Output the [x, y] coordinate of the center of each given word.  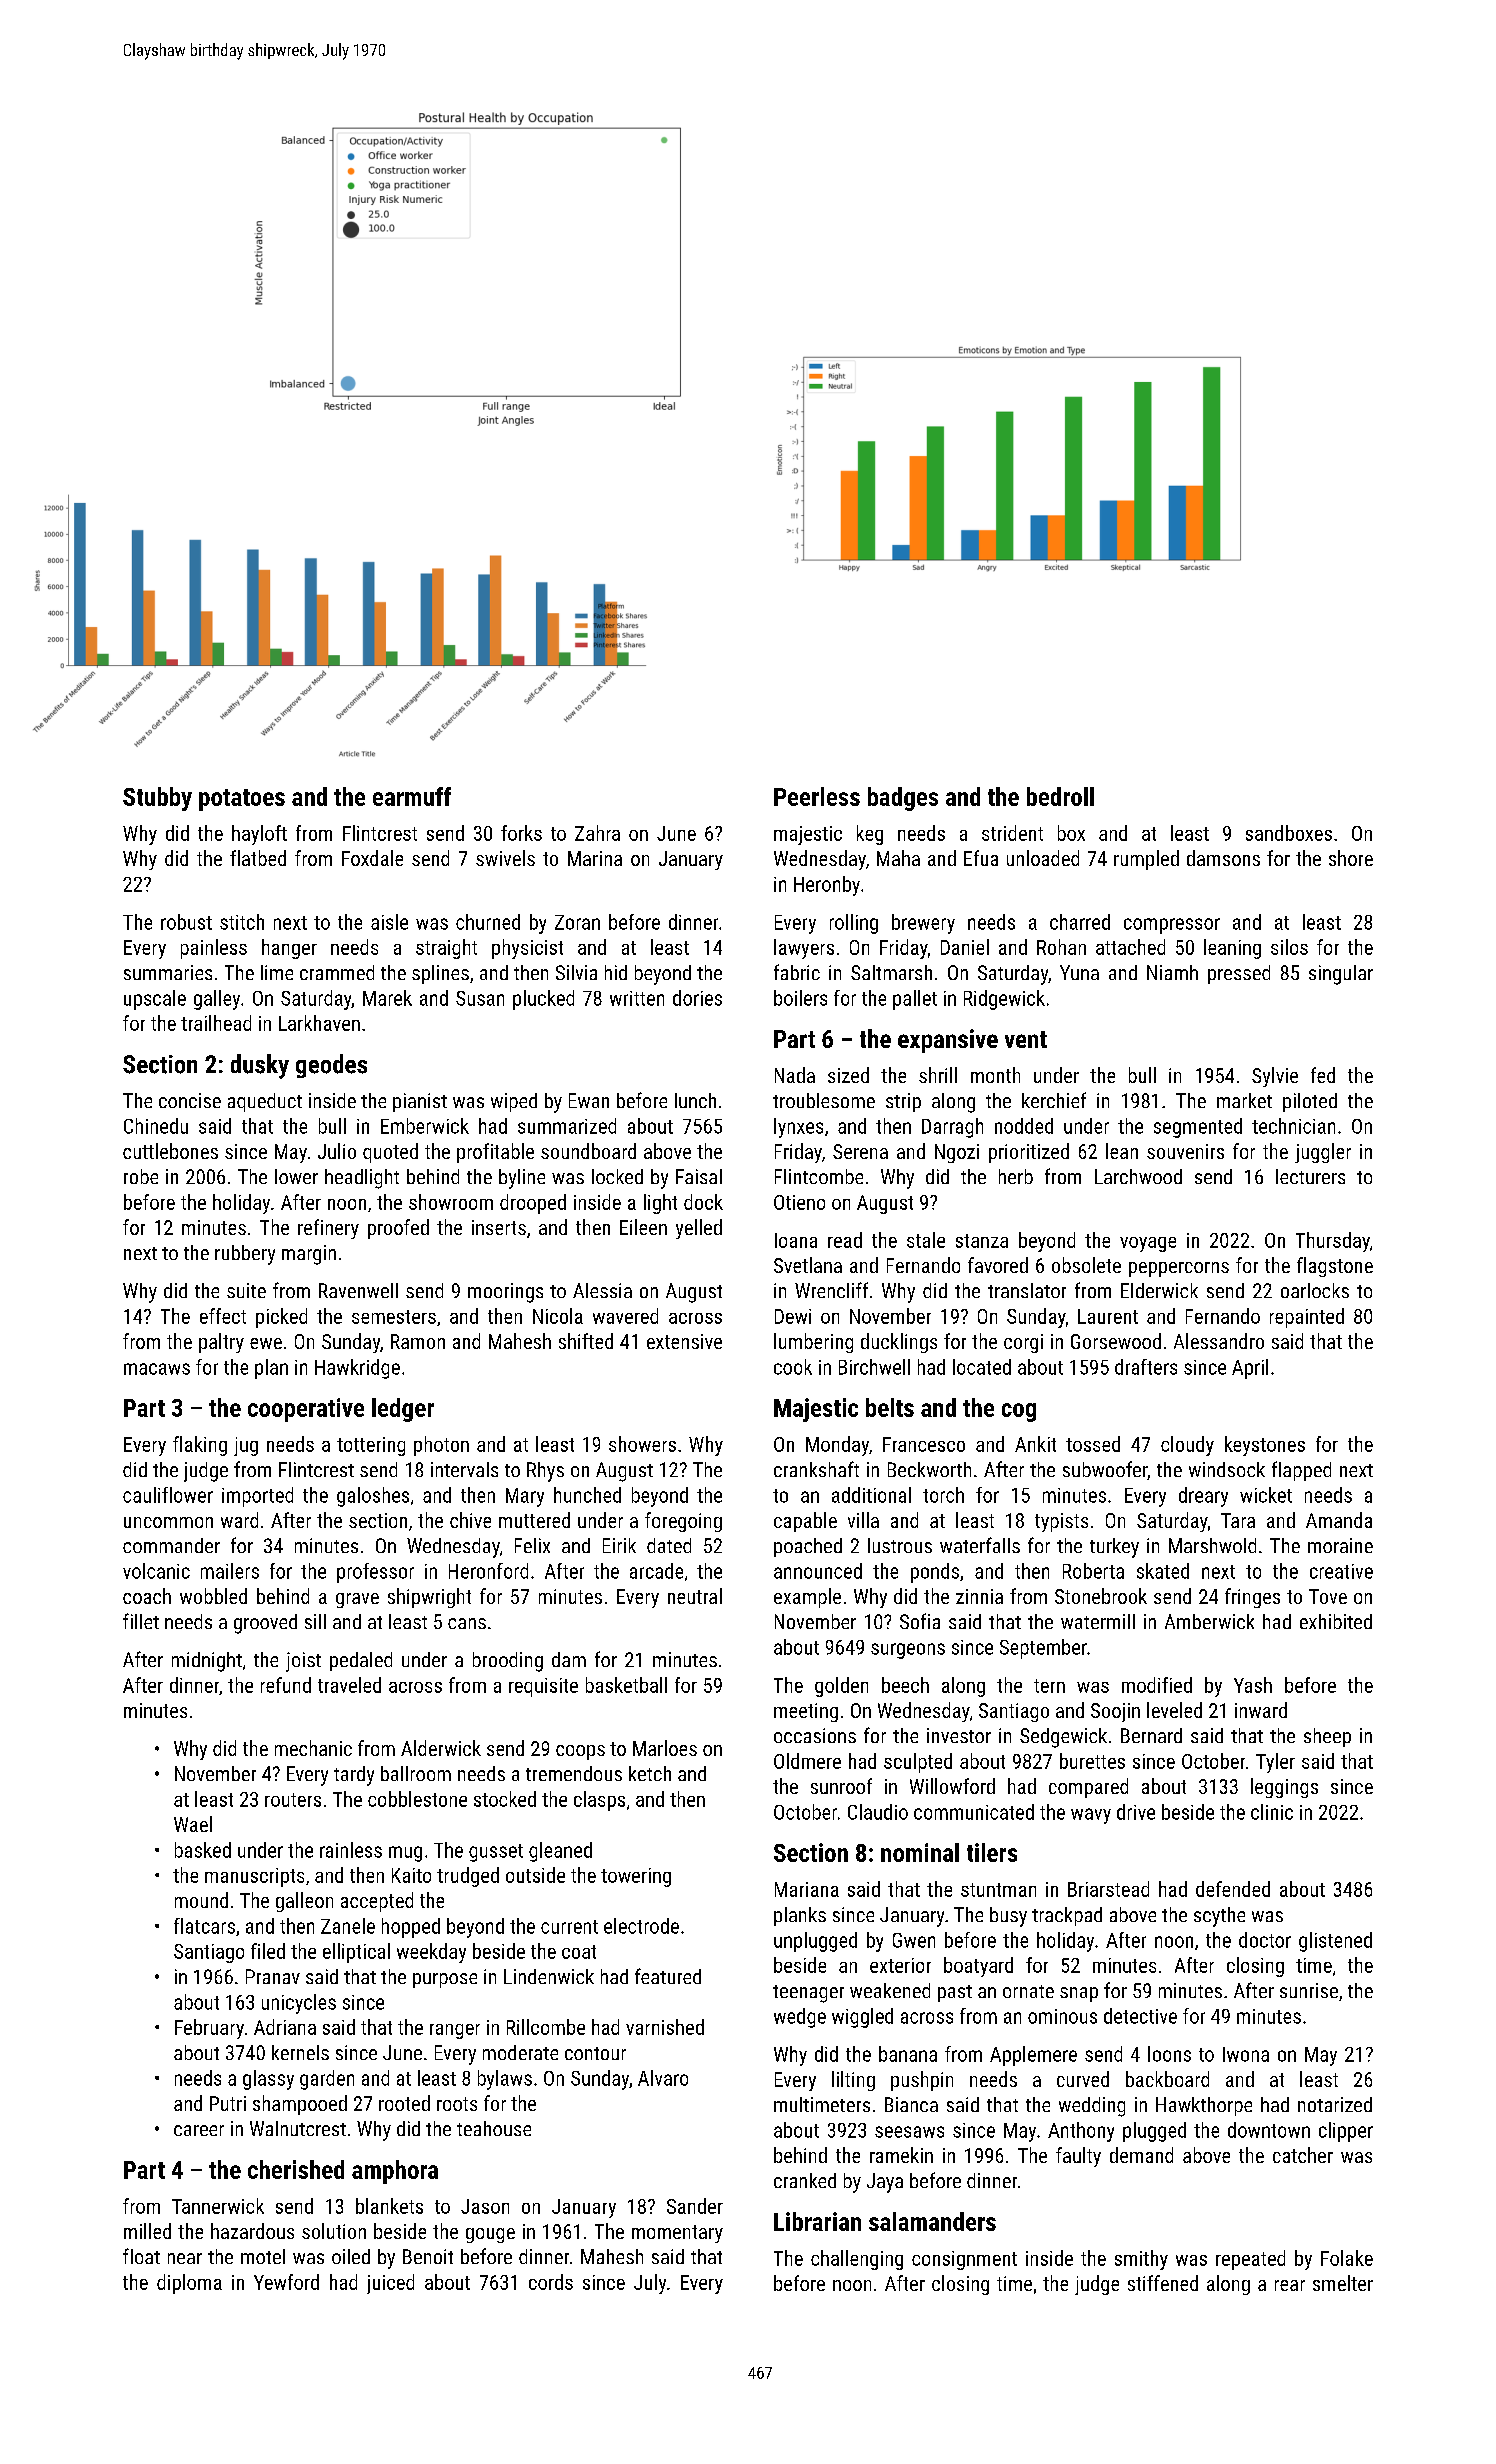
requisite [543, 1687]
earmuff [412, 796]
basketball [626, 1685]
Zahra [597, 833]
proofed [398, 1229]
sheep [1327, 1737]
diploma [189, 2284]
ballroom [416, 1773]
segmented [1198, 1128]
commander [171, 1545]
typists [1061, 1522]
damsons [1223, 858]
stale [926, 1240]
